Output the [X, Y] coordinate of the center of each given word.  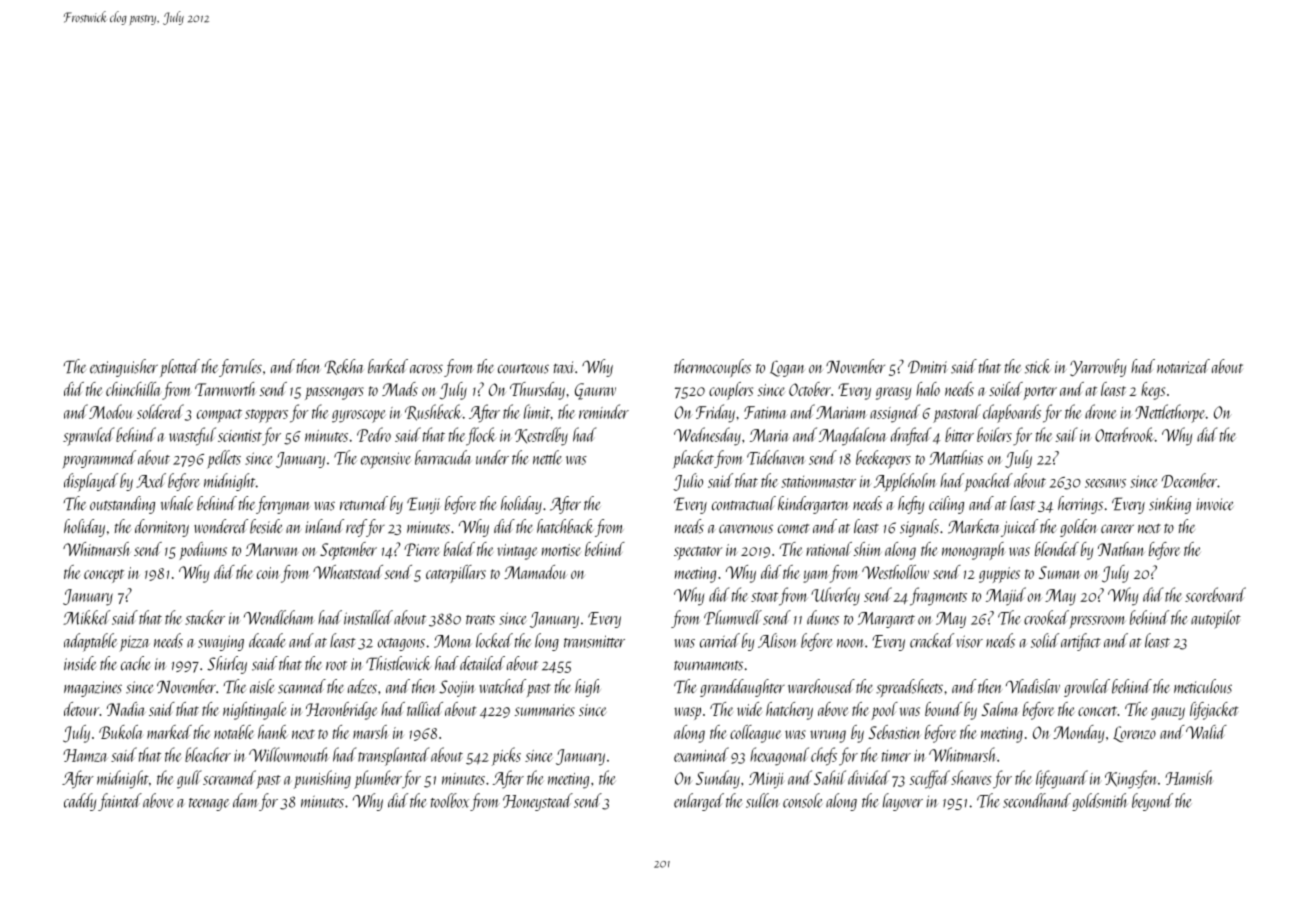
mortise [561, 550]
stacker [205, 617]
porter [1040, 393]
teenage [209, 804]
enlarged [699, 802]
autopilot [1216, 619]
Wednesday [707, 436]
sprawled [89, 436]
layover [903, 802]
